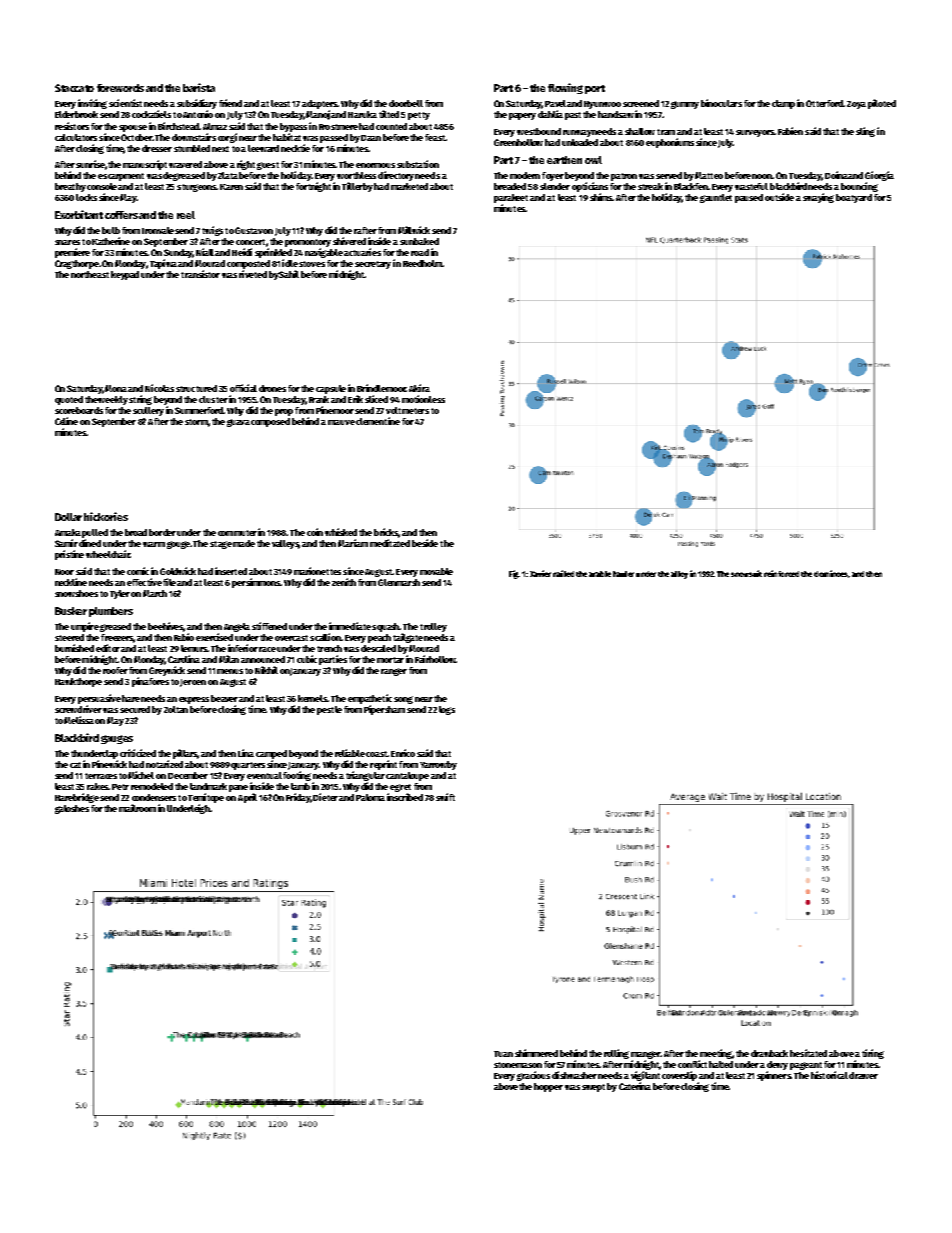 This screenshot has width=952, height=1233. Describe the element at coordinates (518, 1065) in the screenshot. I see `stonemason` at that location.
